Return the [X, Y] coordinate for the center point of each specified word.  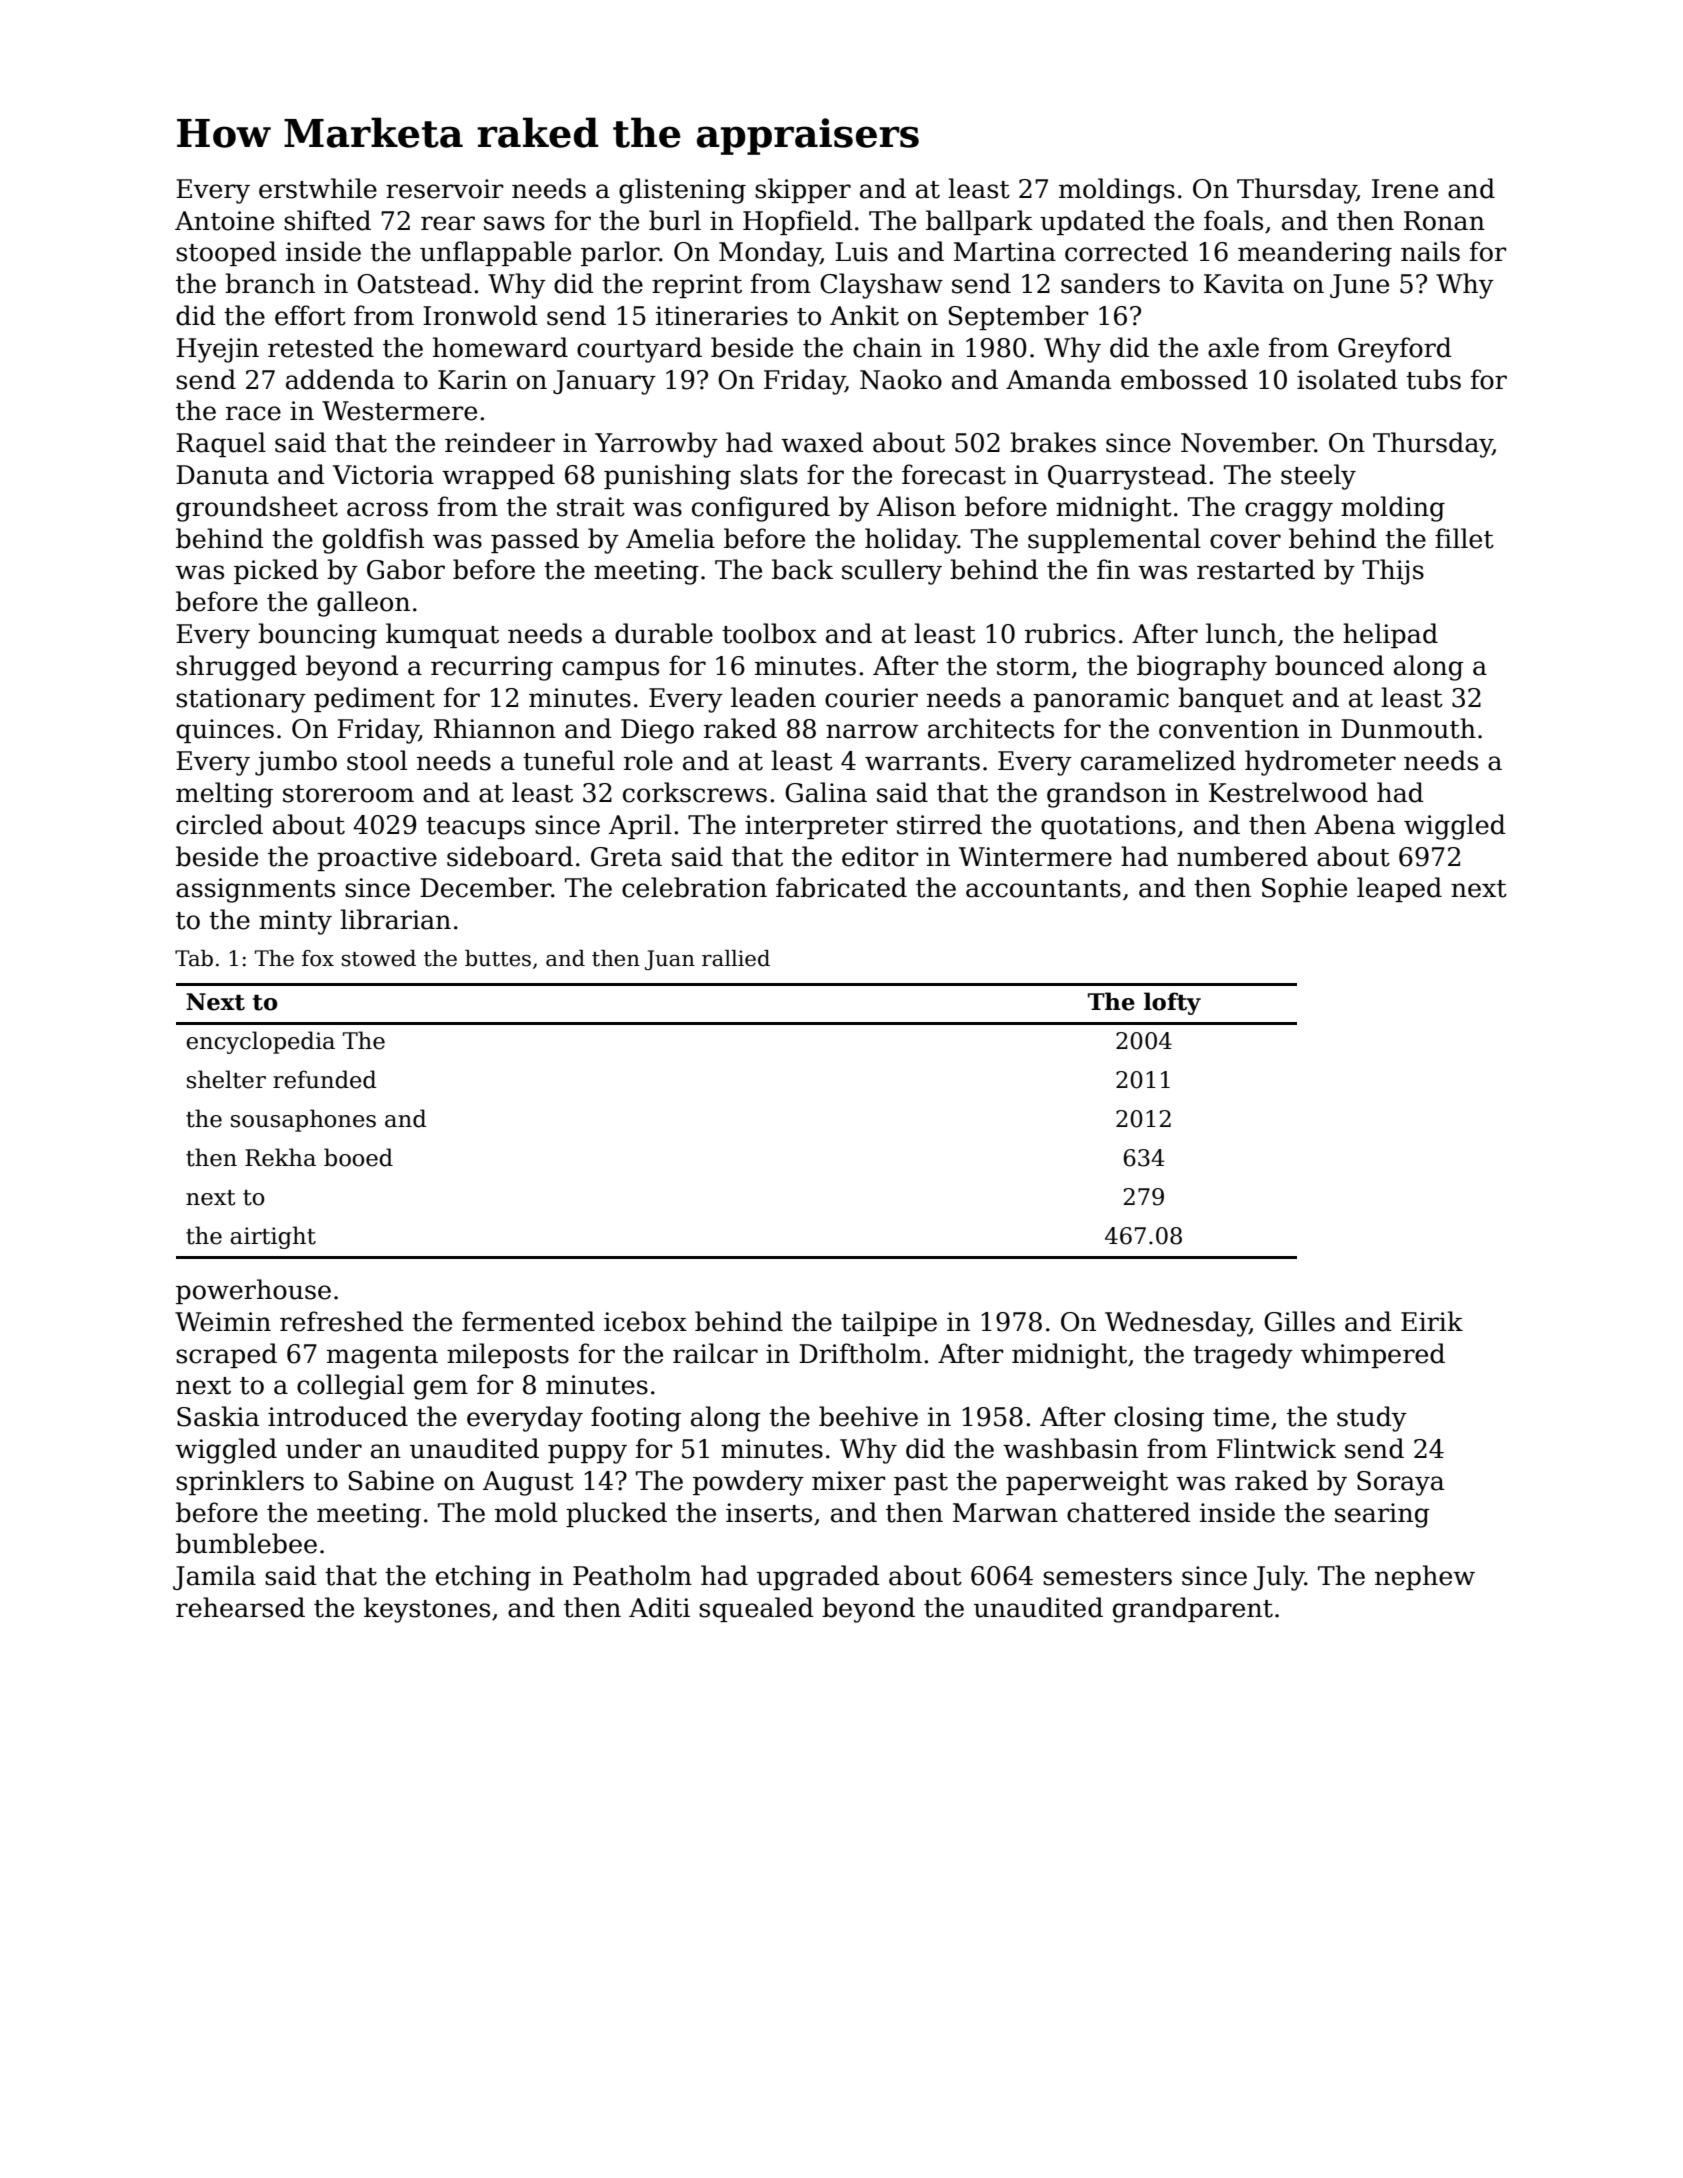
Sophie [1304, 889]
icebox [645, 1321]
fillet [1464, 538]
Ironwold [480, 315]
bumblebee [246, 1543]
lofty [1172, 1003]
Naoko [901, 379]
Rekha [280, 1157]
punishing [667, 477]
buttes [498, 958]
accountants [1043, 889]
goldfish [373, 541]
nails [1430, 251]
